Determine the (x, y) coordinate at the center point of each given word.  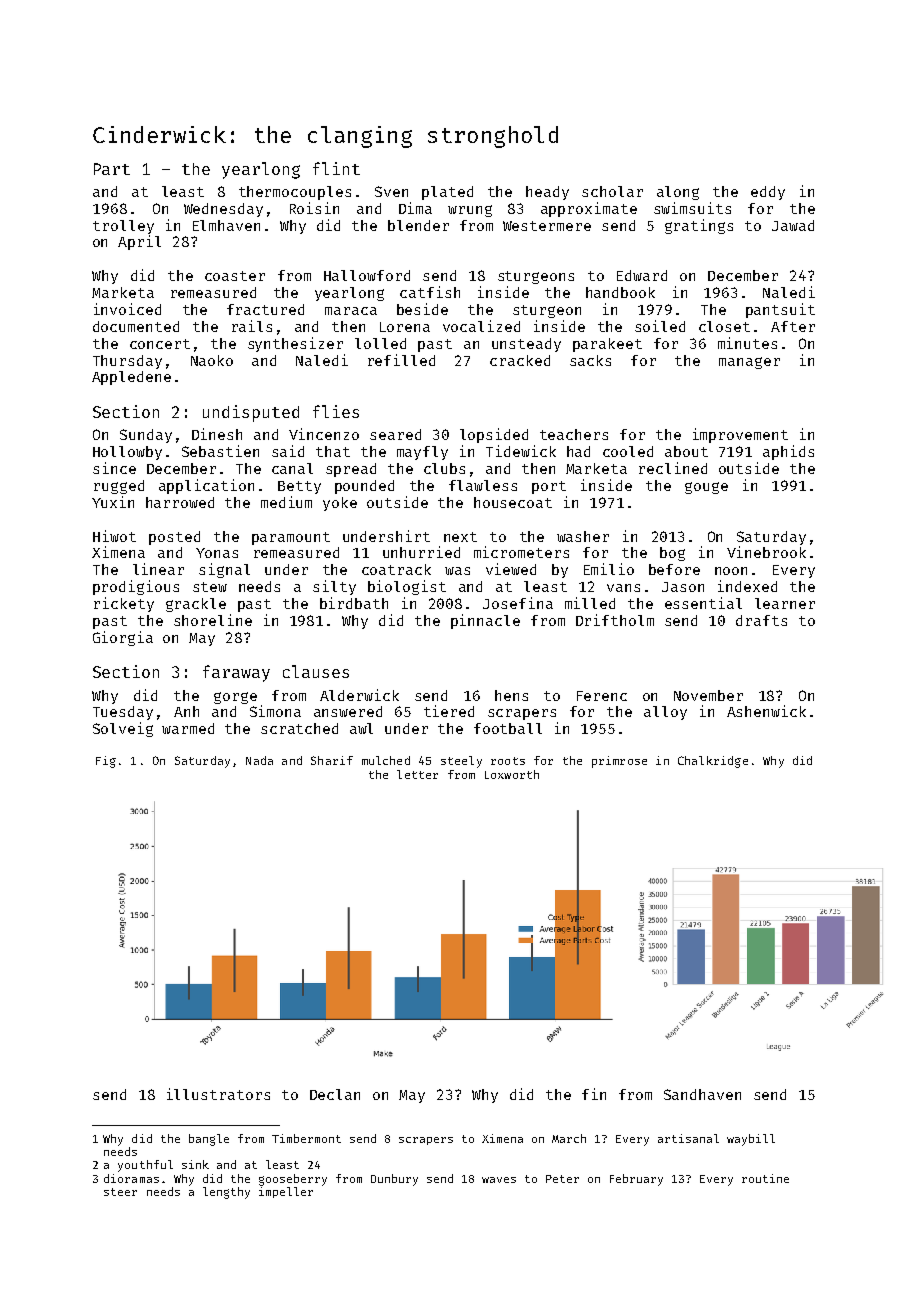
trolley (123, 227)
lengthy (226, 1193)
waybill (751, 1140)
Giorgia (123, 638)
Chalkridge (713, 762)
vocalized (481, 326)
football (508, 728)
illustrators (218, 1094)
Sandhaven (702, 1094)
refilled (401, 360)
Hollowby (127, 453)
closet (724, 326)
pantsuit (780, 310)
